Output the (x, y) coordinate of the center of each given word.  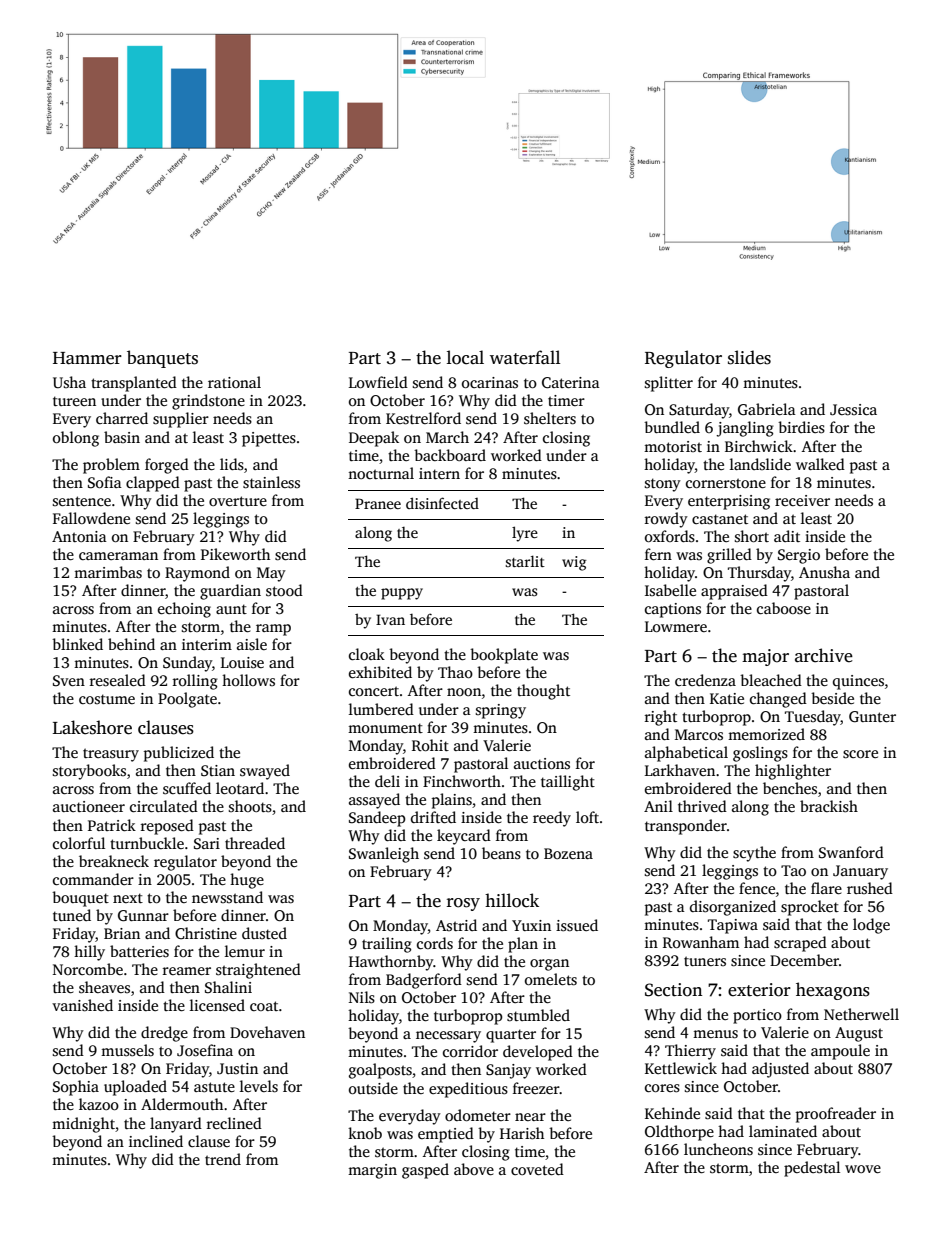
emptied (446, 1135)
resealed (118, 680)
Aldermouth (182, 1104)
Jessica (853, 410)
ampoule (840, 1052)
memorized (766, 734)
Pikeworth (235, 554)
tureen (74, 401)
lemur (245, 951)
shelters (550, 418)
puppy (402, 594)
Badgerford (424, 981)
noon (464, 692)
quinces (858, 682)
